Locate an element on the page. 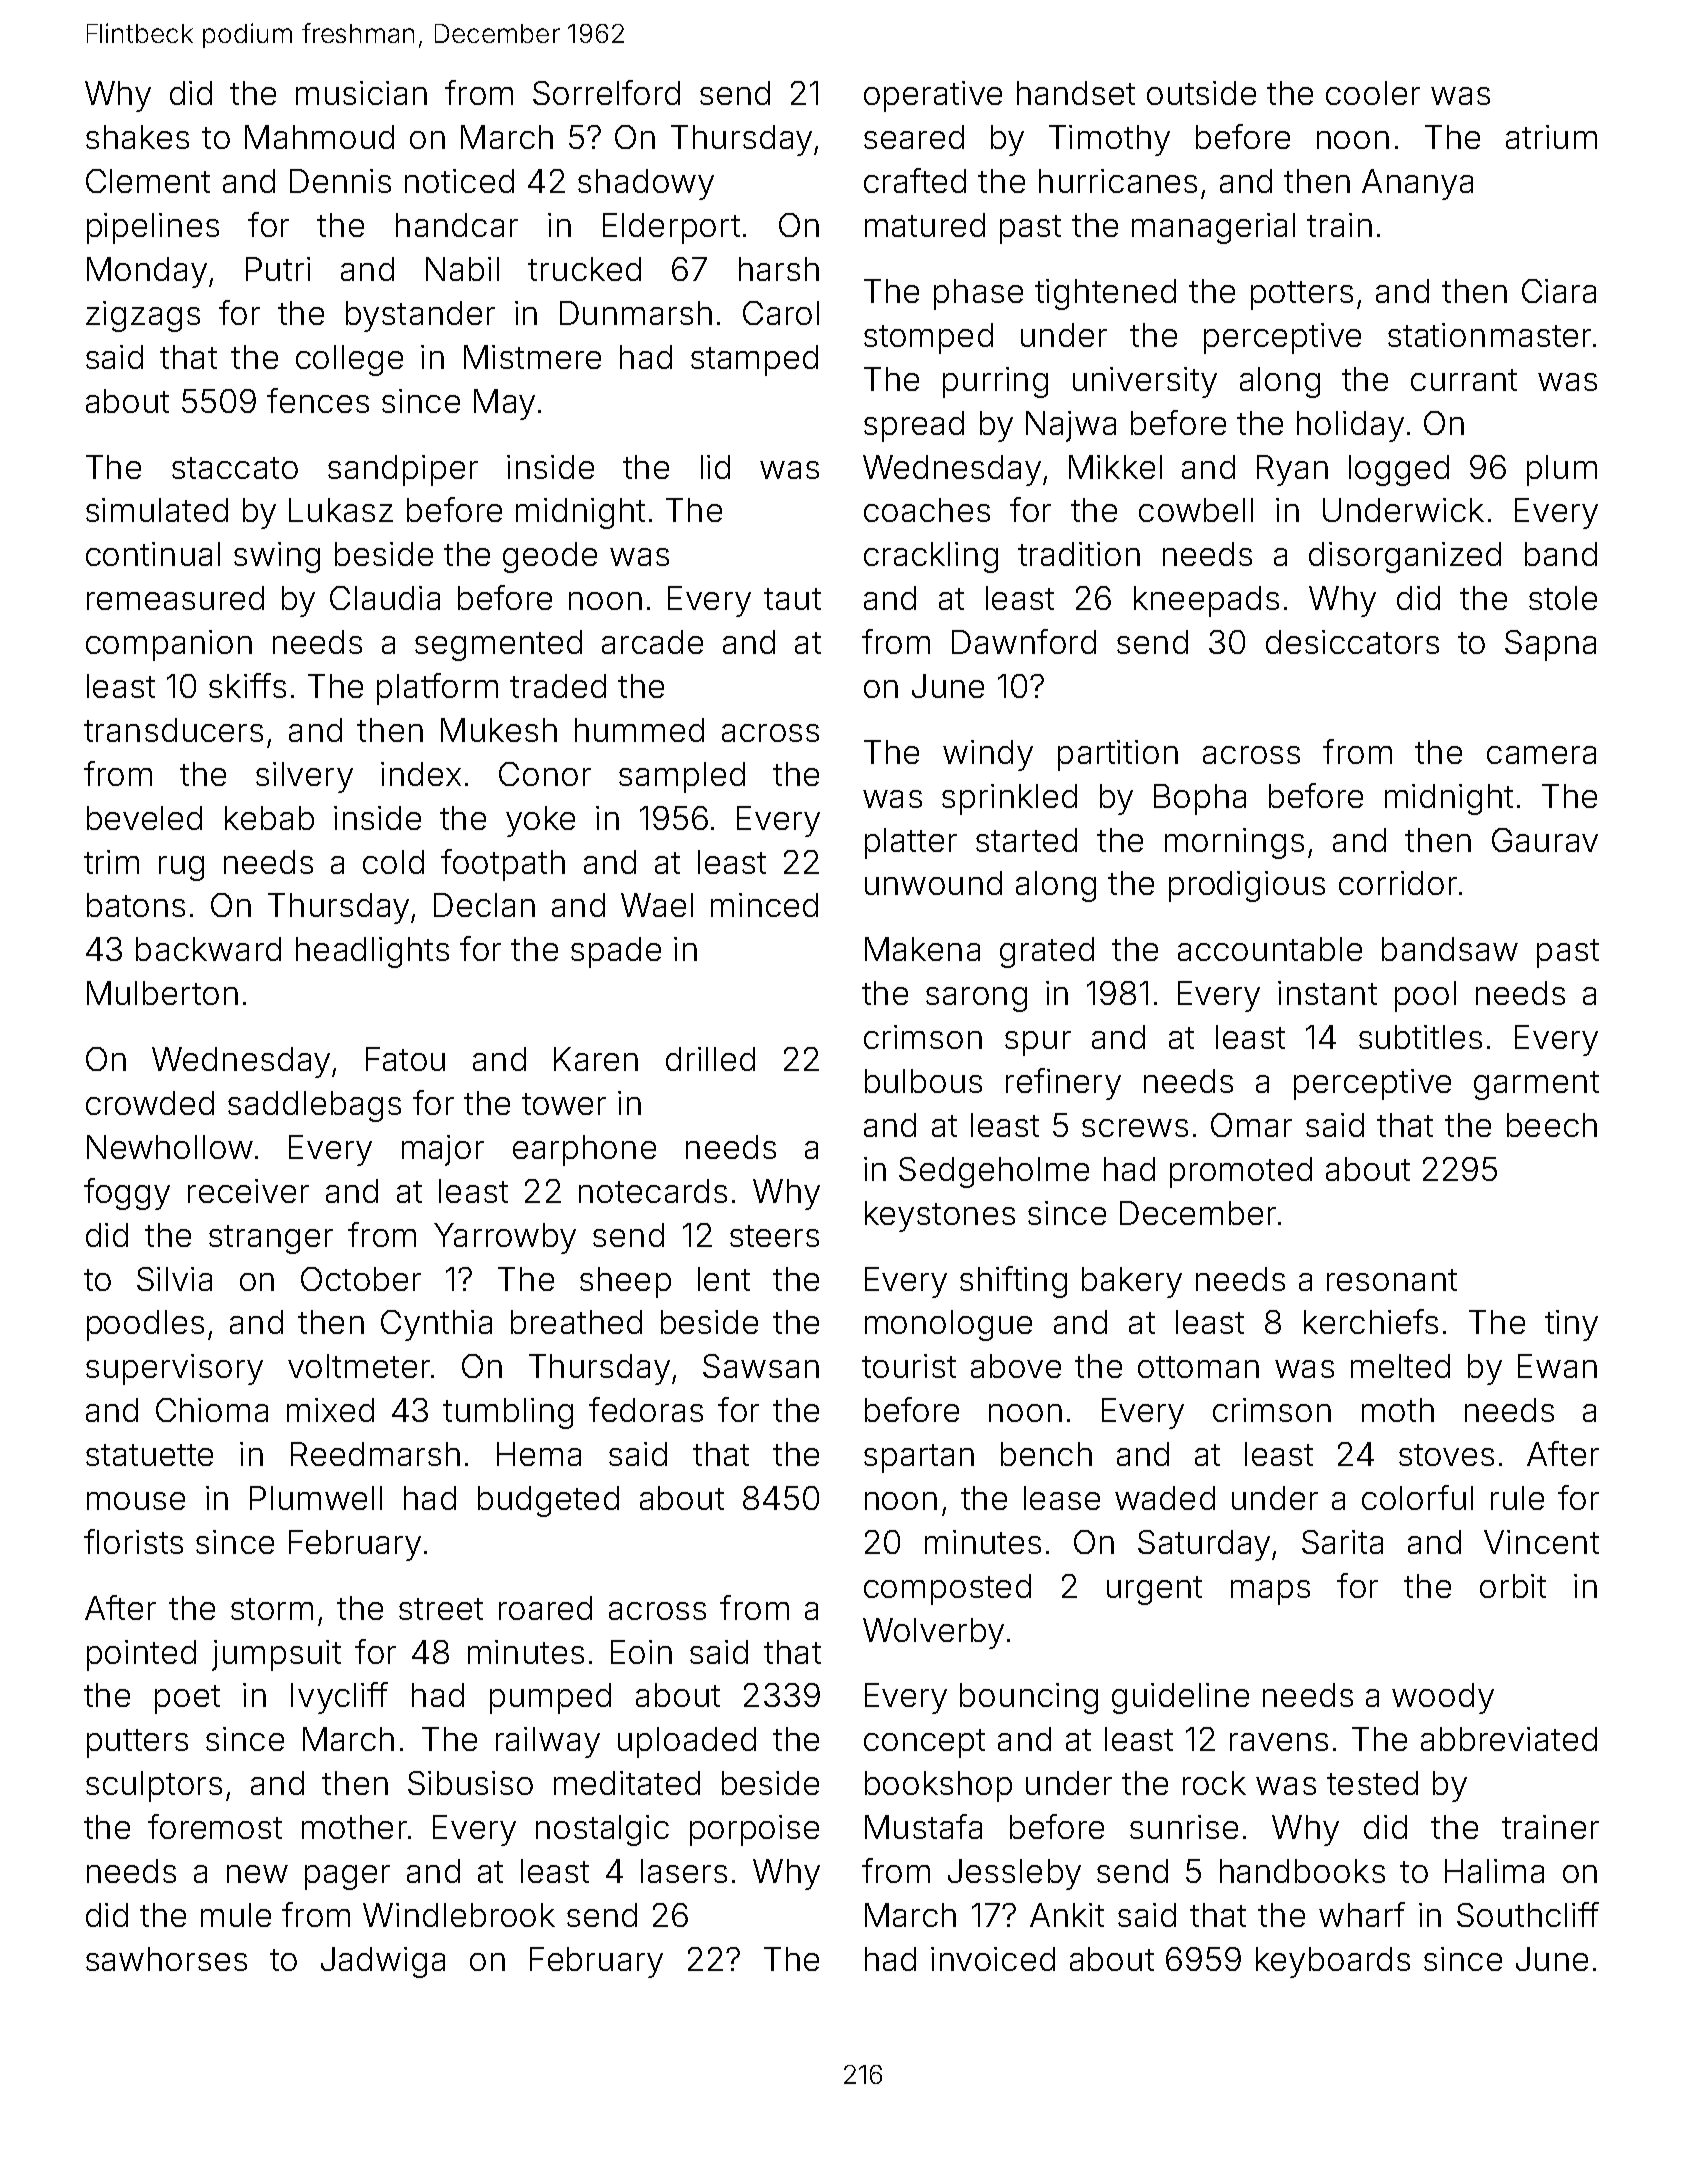  shakes is located at coordinates (137, 137).
